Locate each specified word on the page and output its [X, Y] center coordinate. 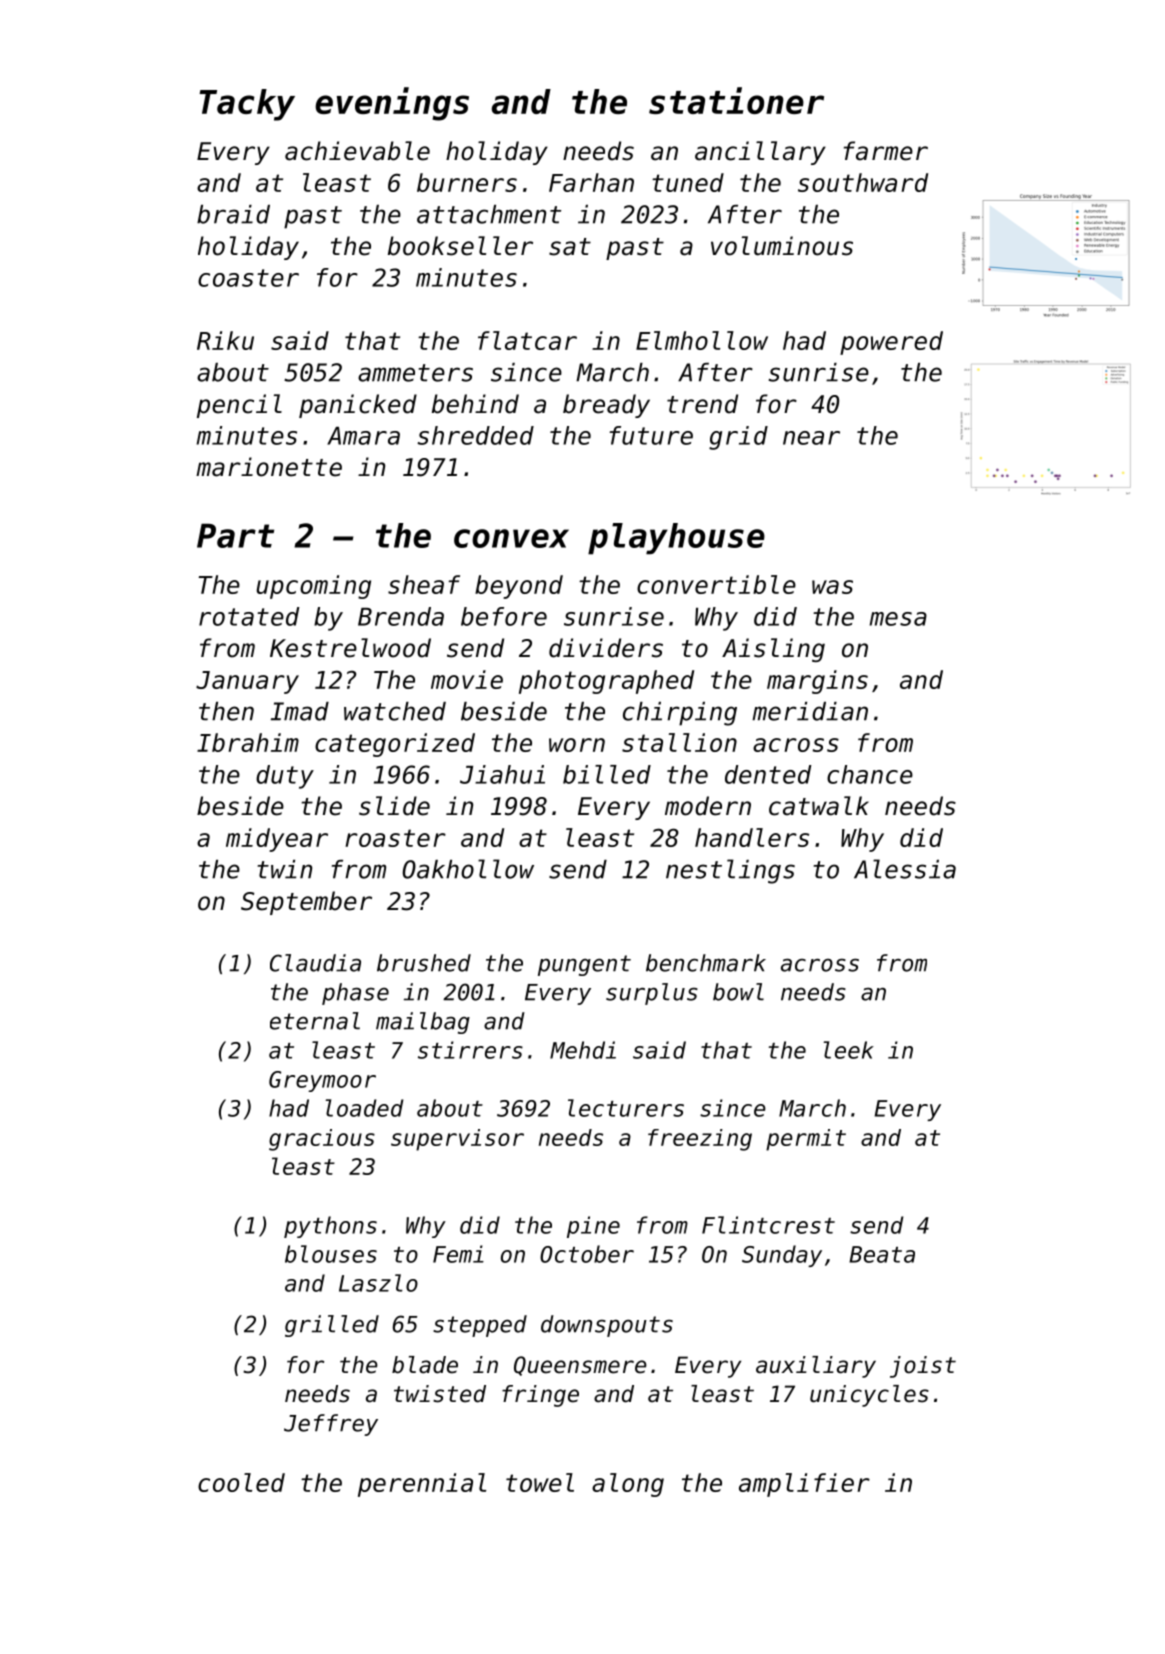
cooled [241, 1482]
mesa [898, 619]
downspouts [607, 1326]
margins [817, 682]
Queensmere [580, 1366]
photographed [606, 682]
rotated [249, 616]
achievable [357, 151]
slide [394, 806]
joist [923, 1367]
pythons [330, 1227]
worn [577, 745]
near [811, 438]
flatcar [527, 340]
